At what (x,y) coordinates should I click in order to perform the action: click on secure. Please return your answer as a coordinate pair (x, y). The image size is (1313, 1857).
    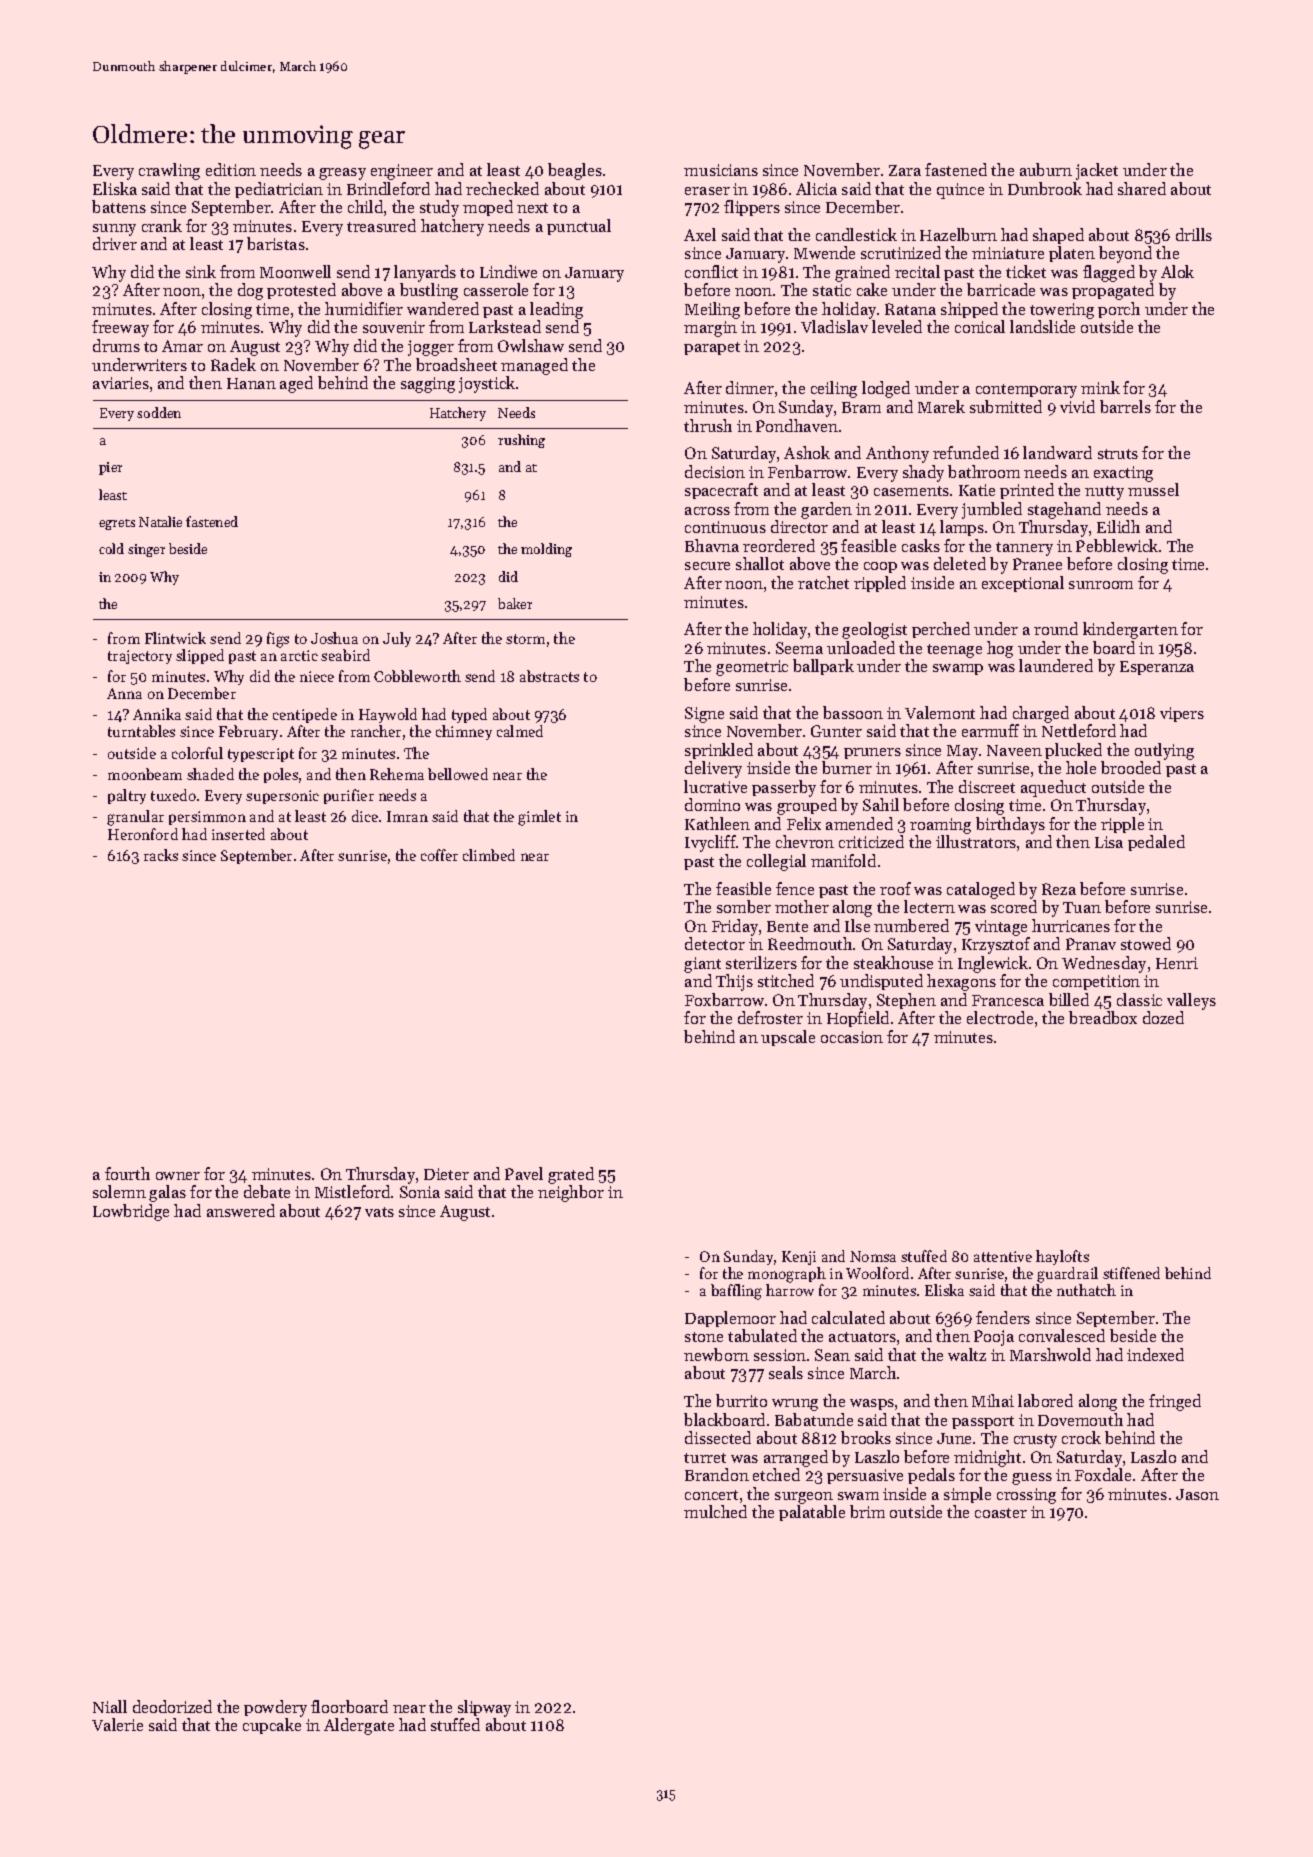
    Looking at the image, I should click on (707, 566).
